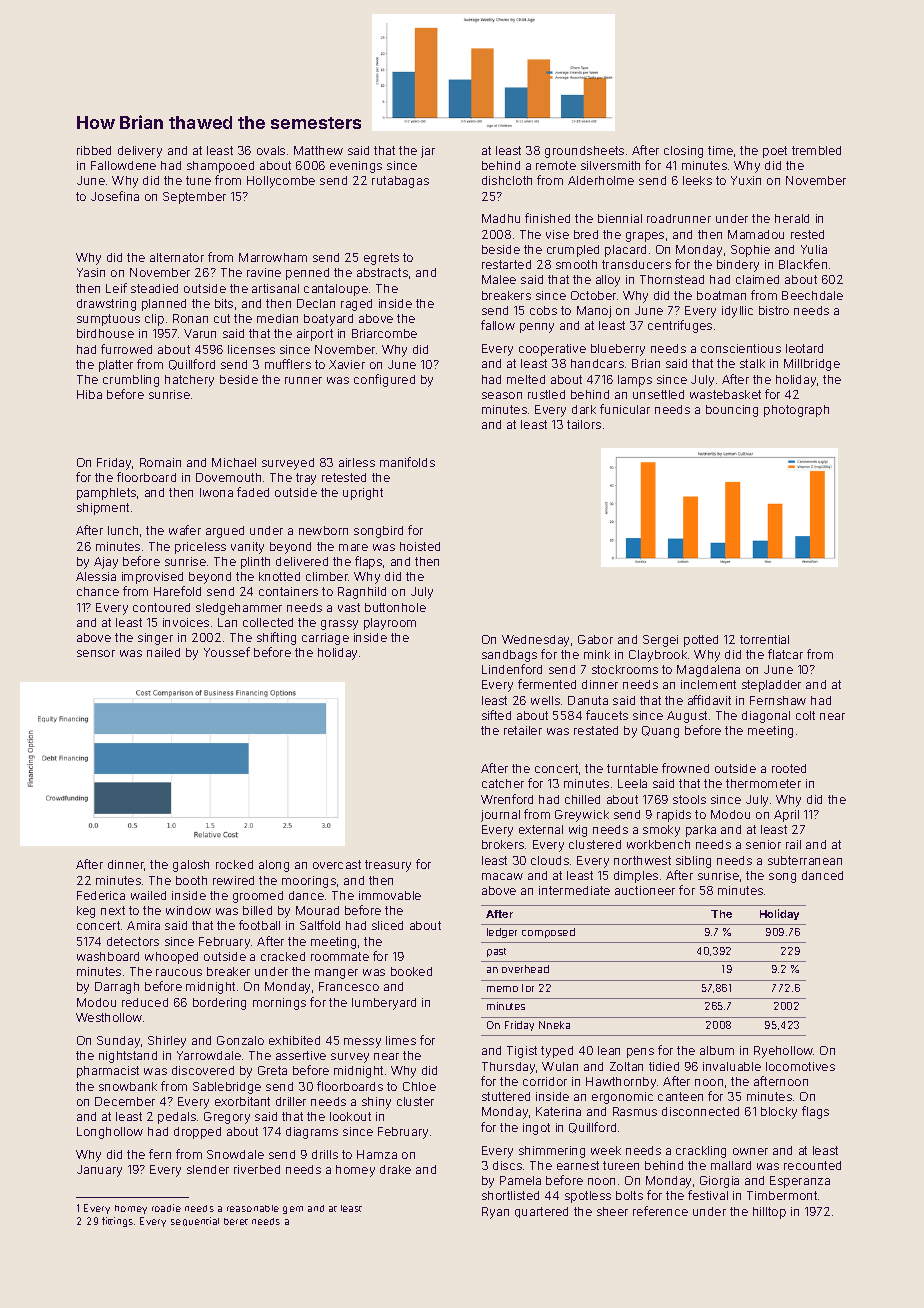  I want to click on poet, so click(775, 152).
